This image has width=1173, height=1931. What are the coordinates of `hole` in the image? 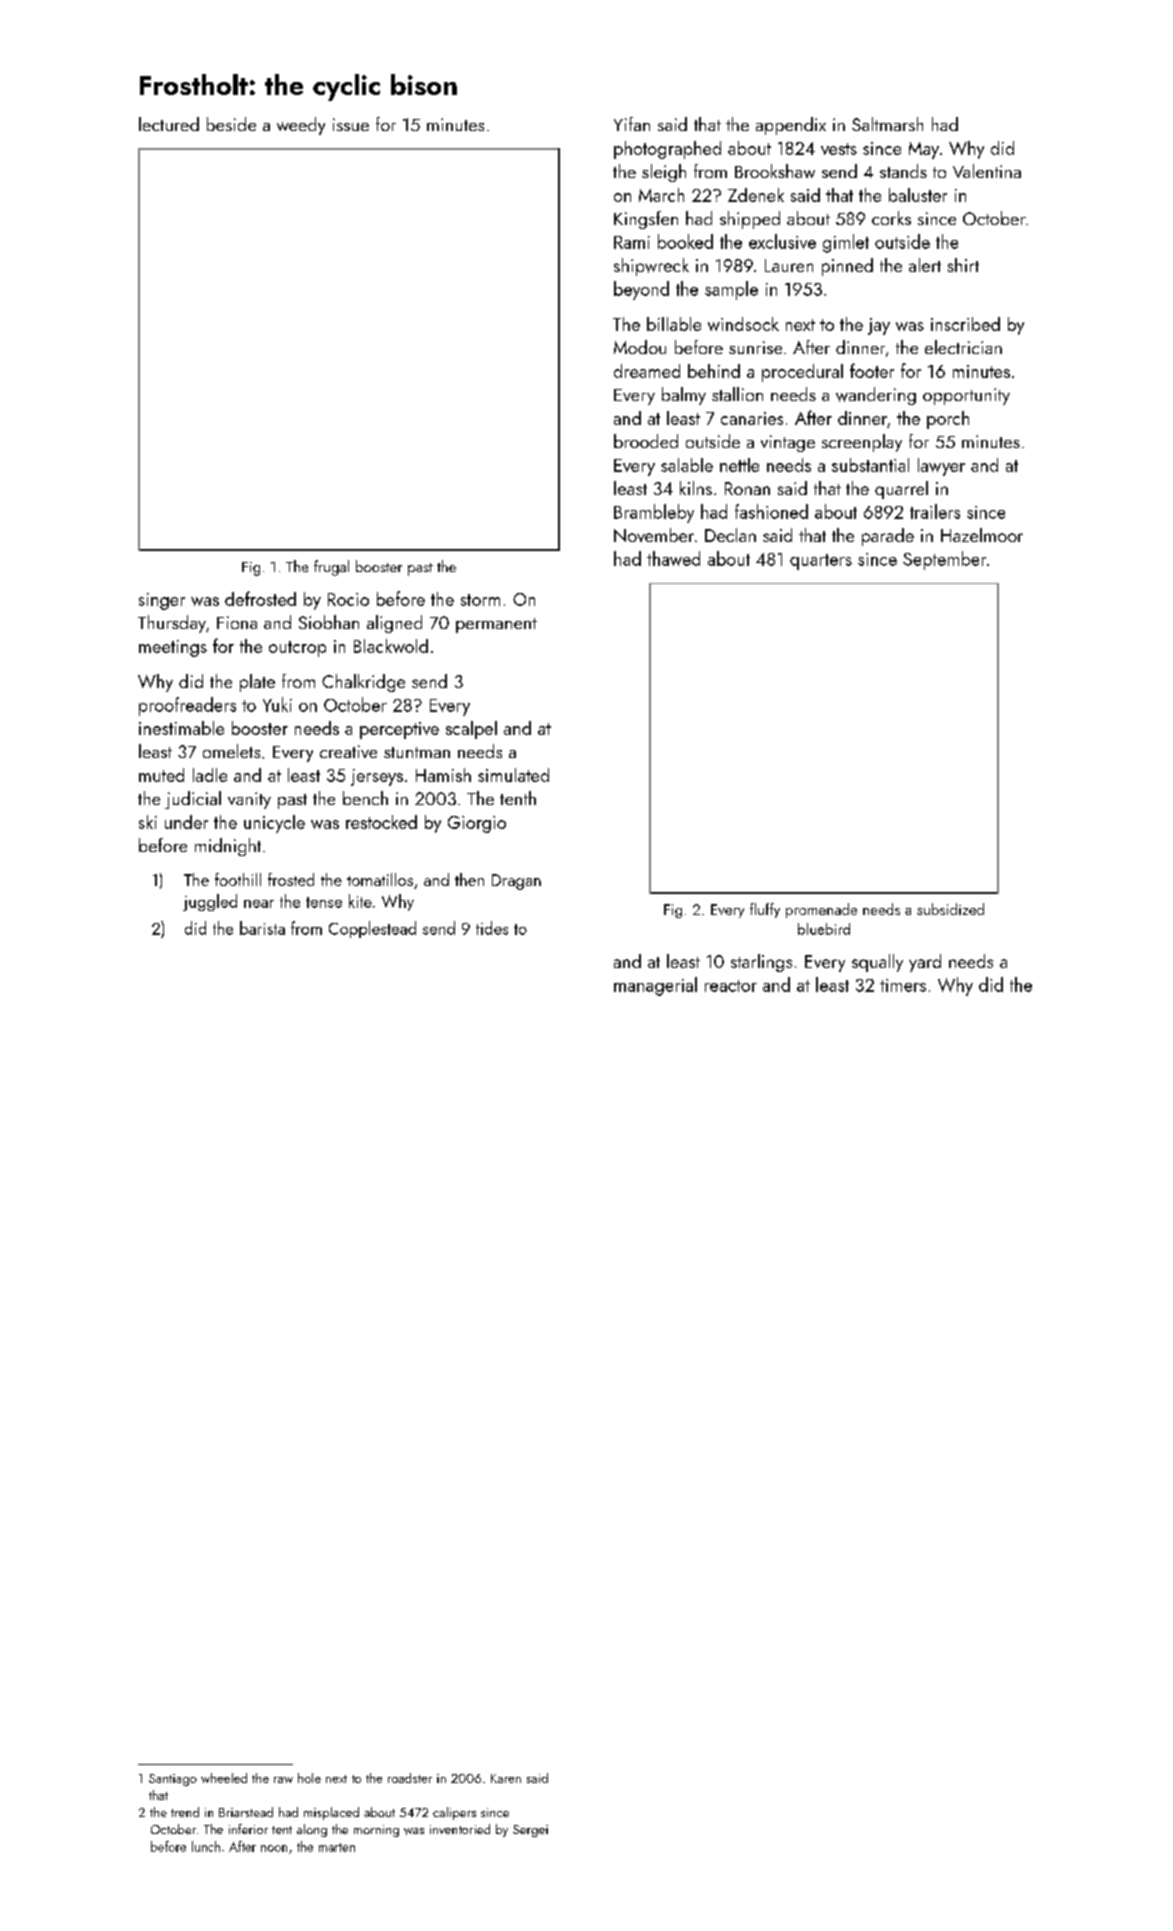 It's located at (309, 1778).
